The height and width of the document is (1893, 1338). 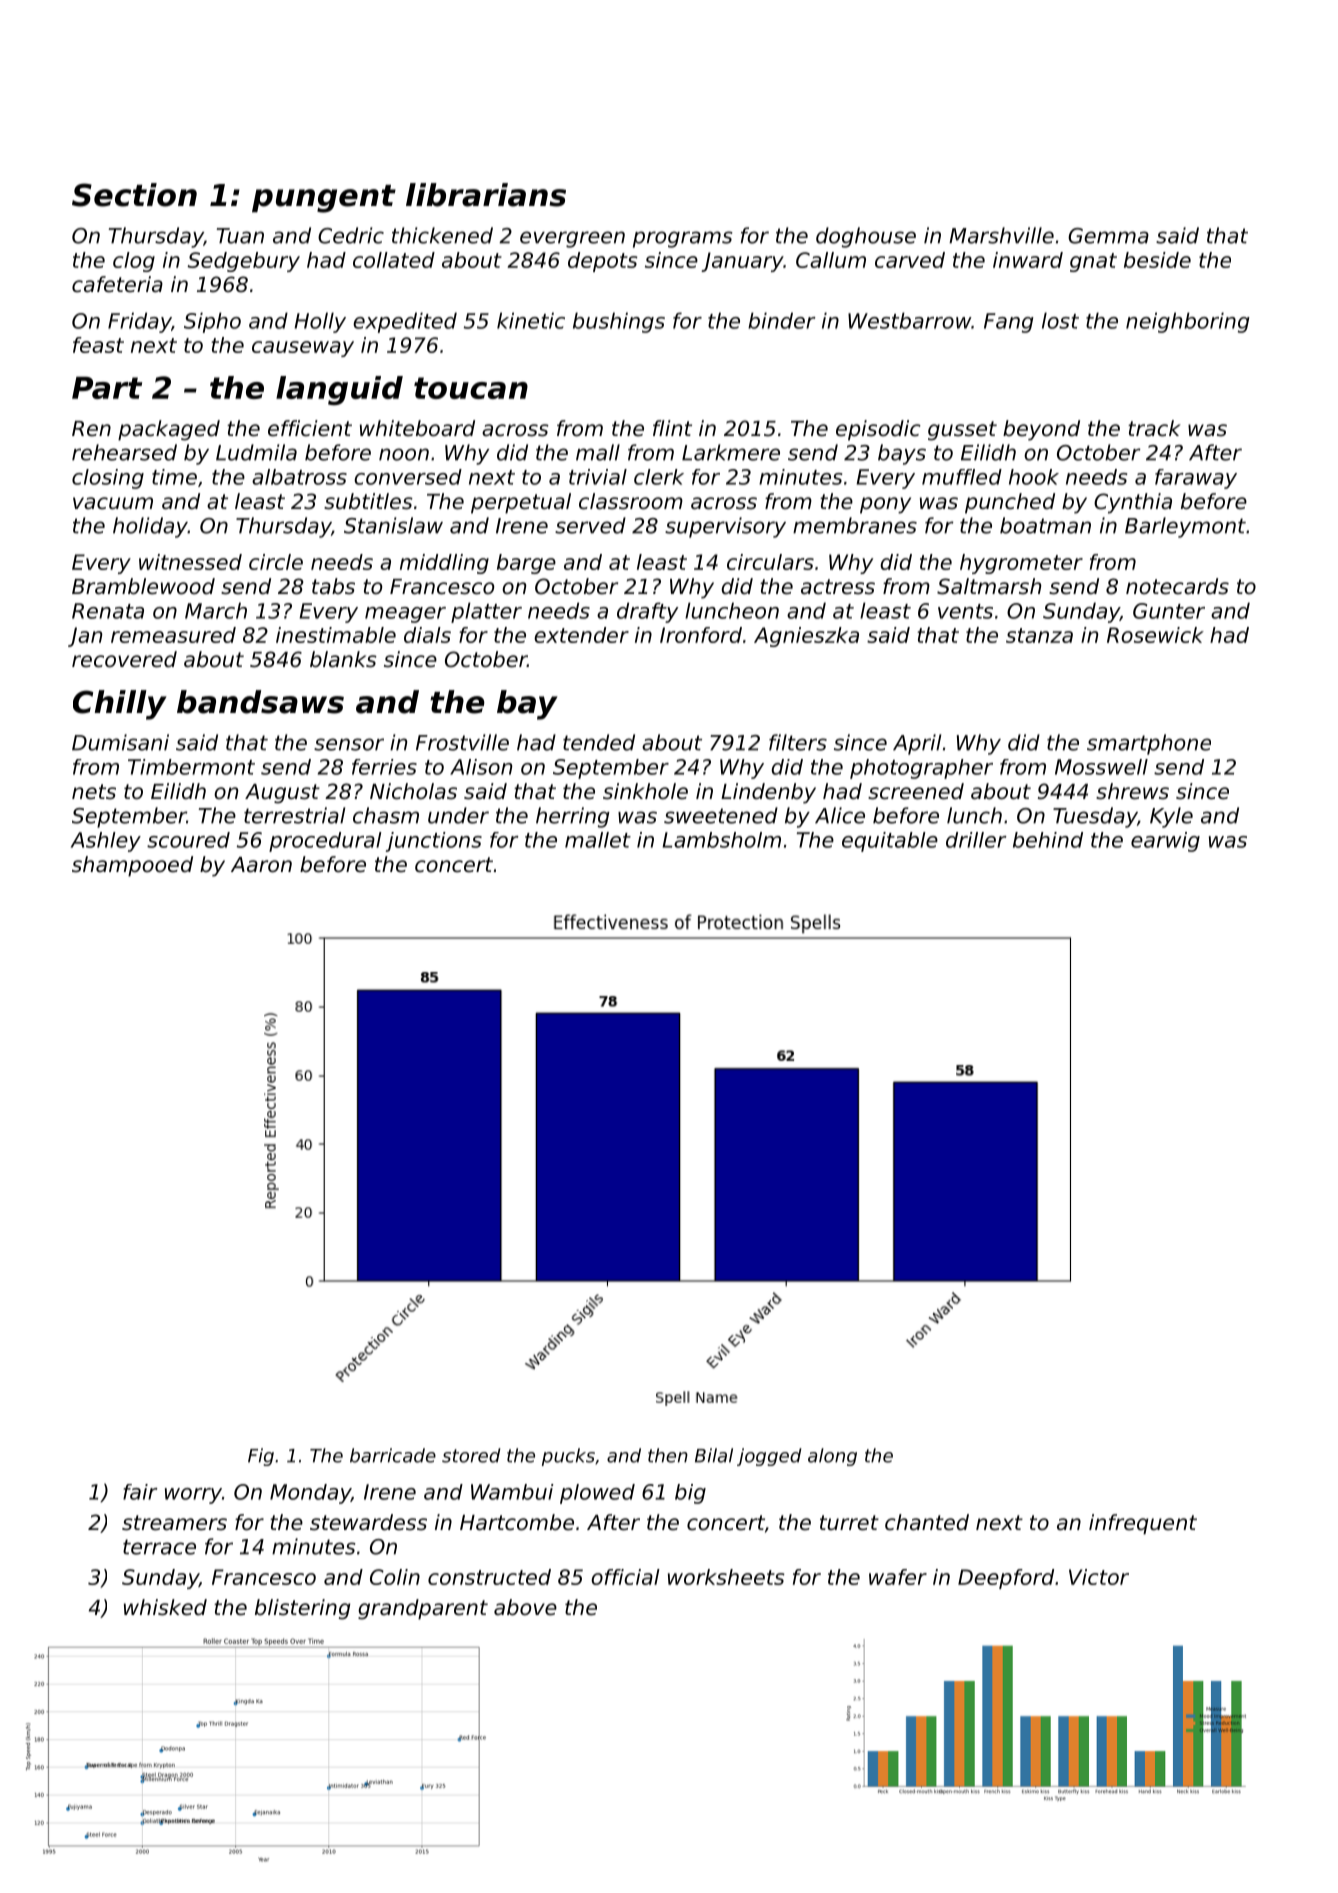 What do you see at coordinates (1185, 527) in the document?
I see `Barleymont` at bounding box center [1185, 527].
